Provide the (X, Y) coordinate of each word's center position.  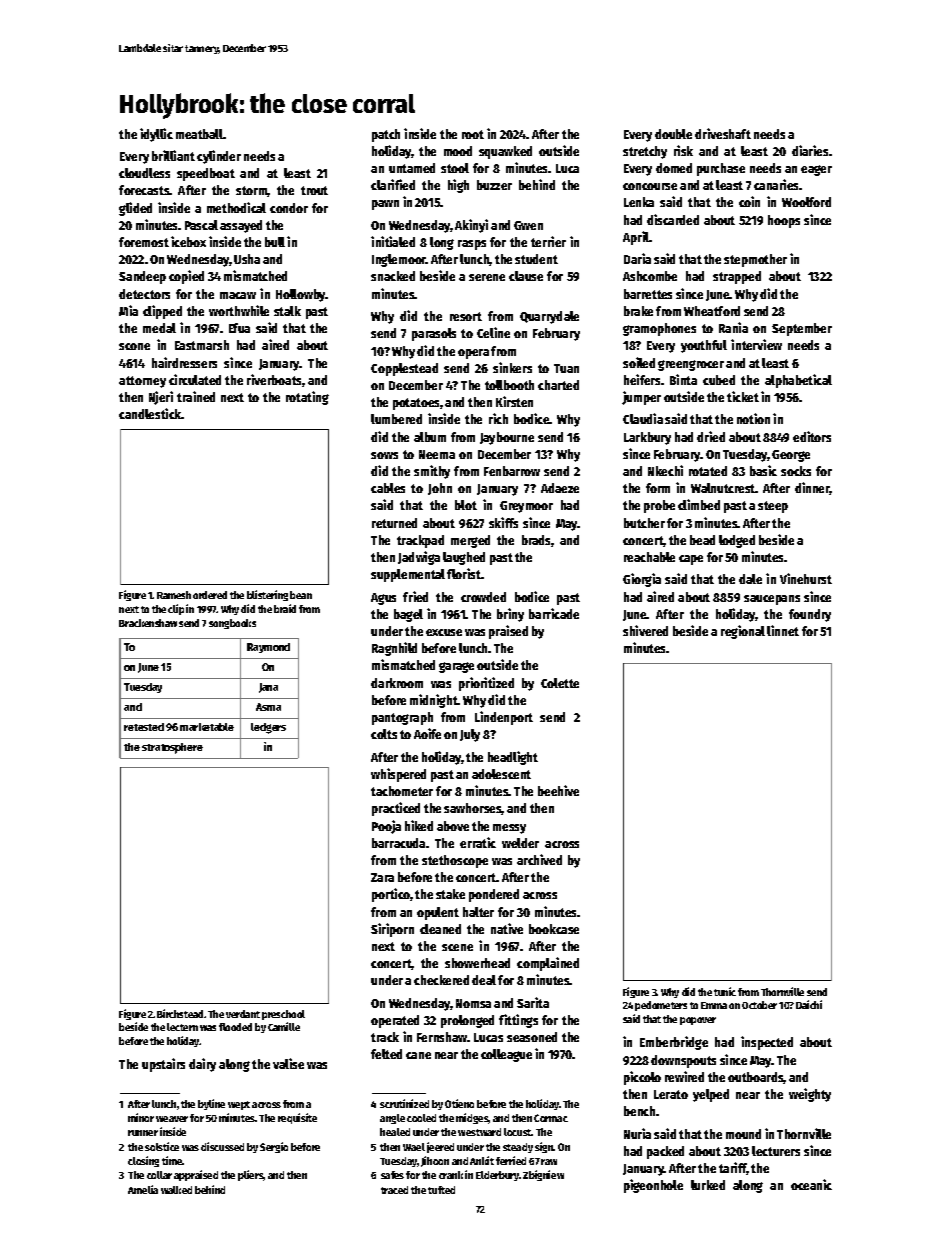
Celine (493, 332)
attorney (142, 382)
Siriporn (392, 930)
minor (141, 1117)
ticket (743, 396)
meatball (199, 134)
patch (386, 135)
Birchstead (180, 1013)
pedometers (661, 1006)
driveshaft (723, 133)
